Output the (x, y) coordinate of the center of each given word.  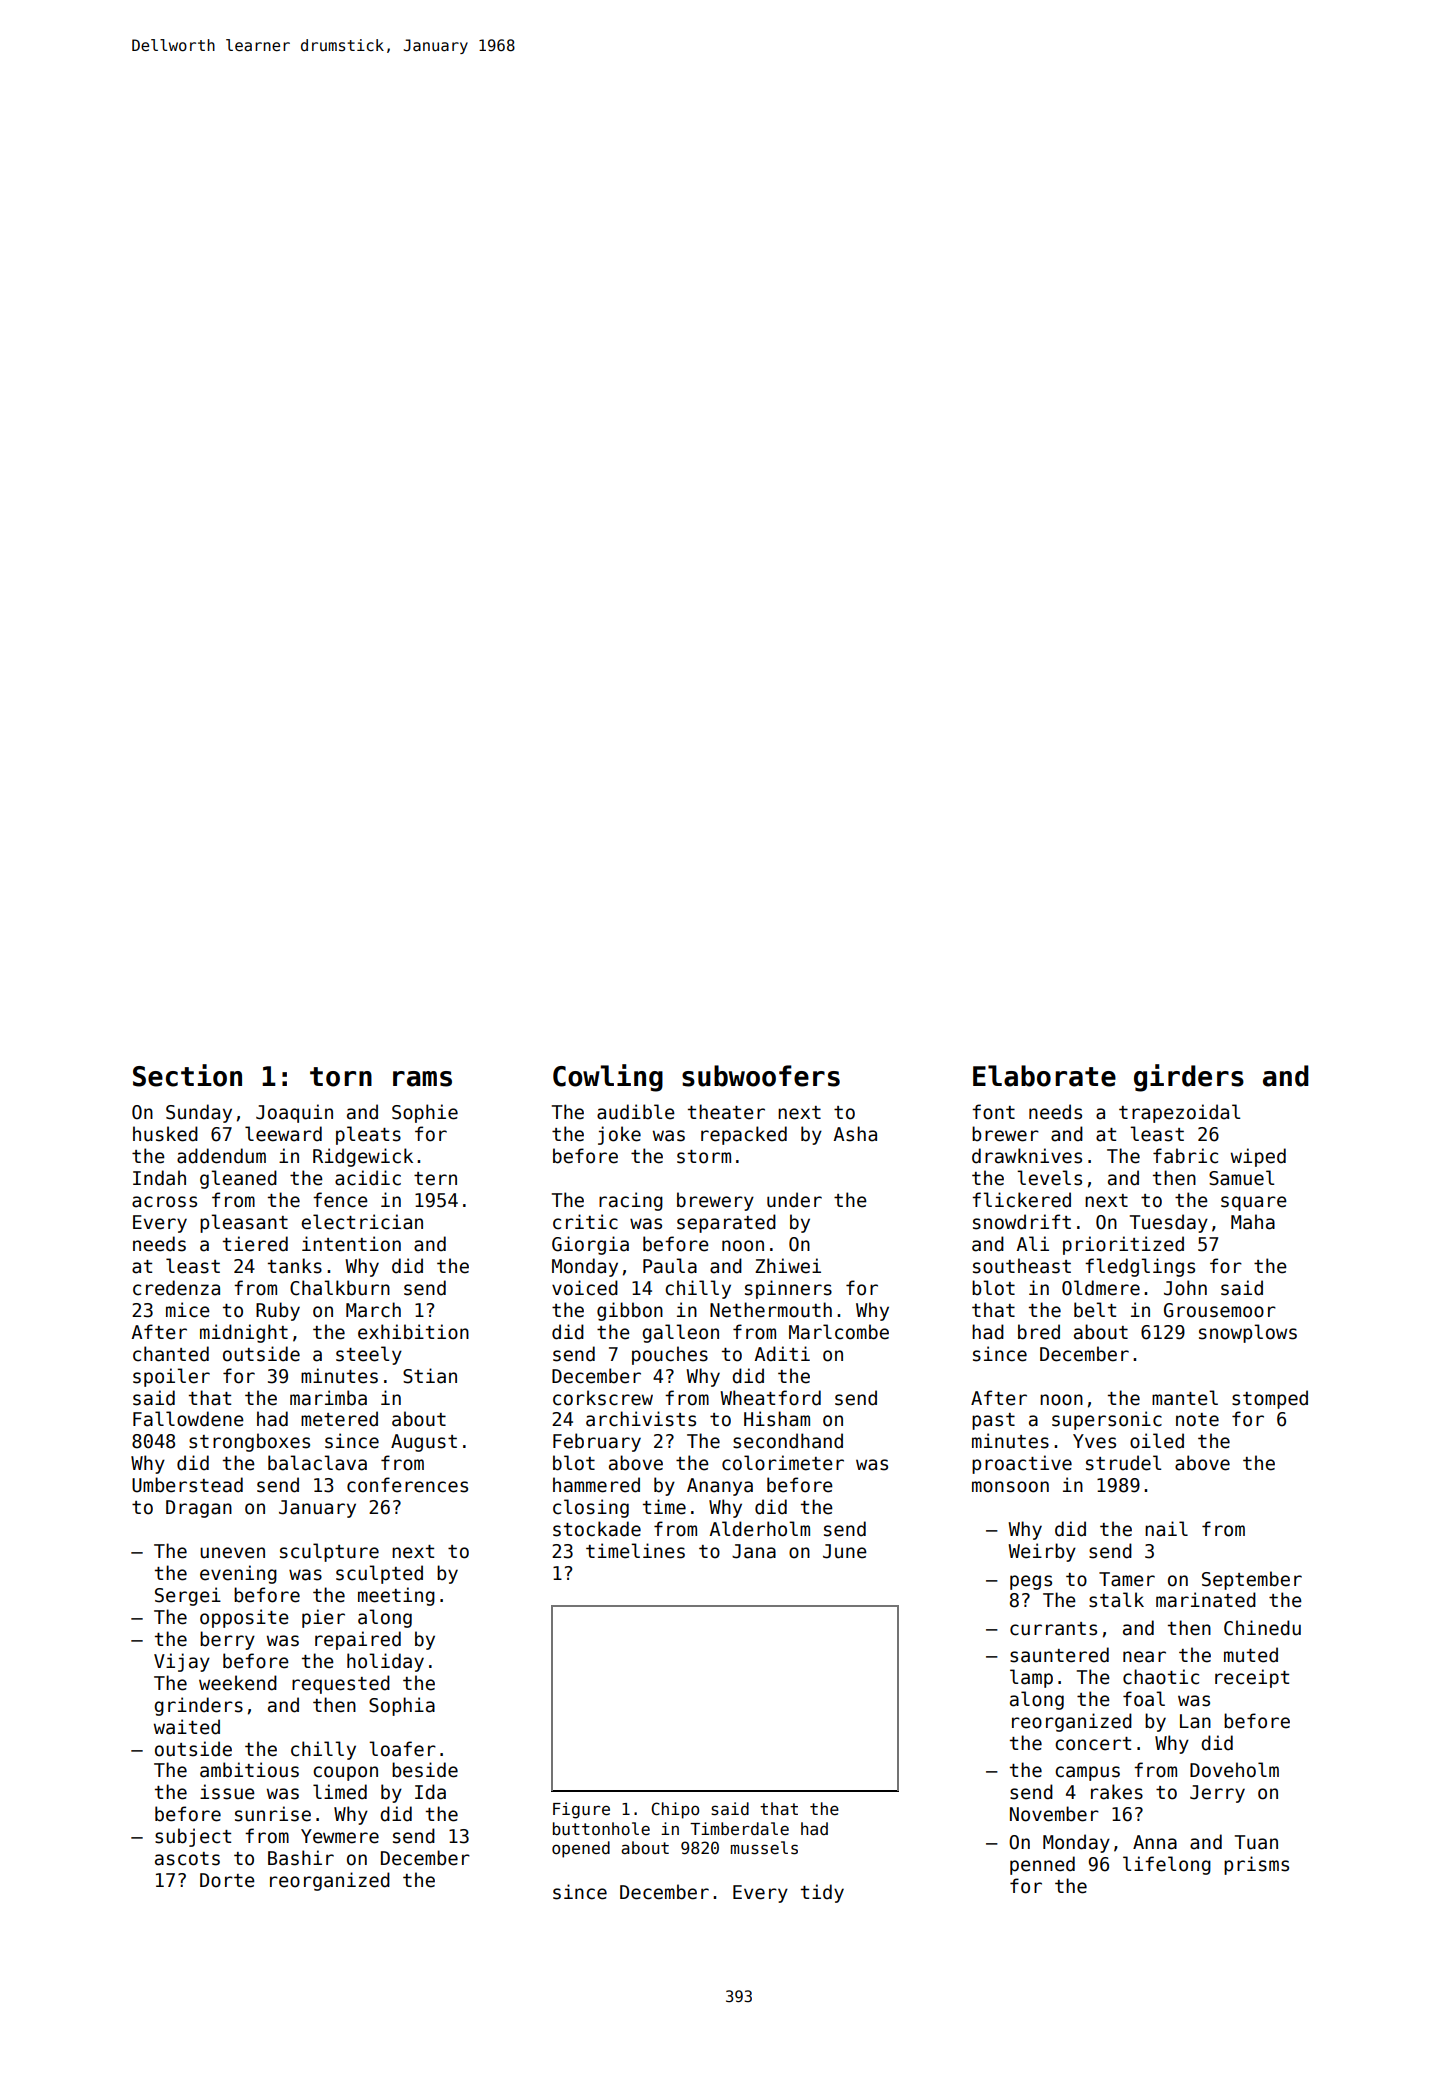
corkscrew (603, 1398)
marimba (328, 1398)
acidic (368, 1178)
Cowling (608, 1078)
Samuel (1241, 1178)
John (1185, 1288)
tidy (822, 1893)
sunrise (273, 1814)
